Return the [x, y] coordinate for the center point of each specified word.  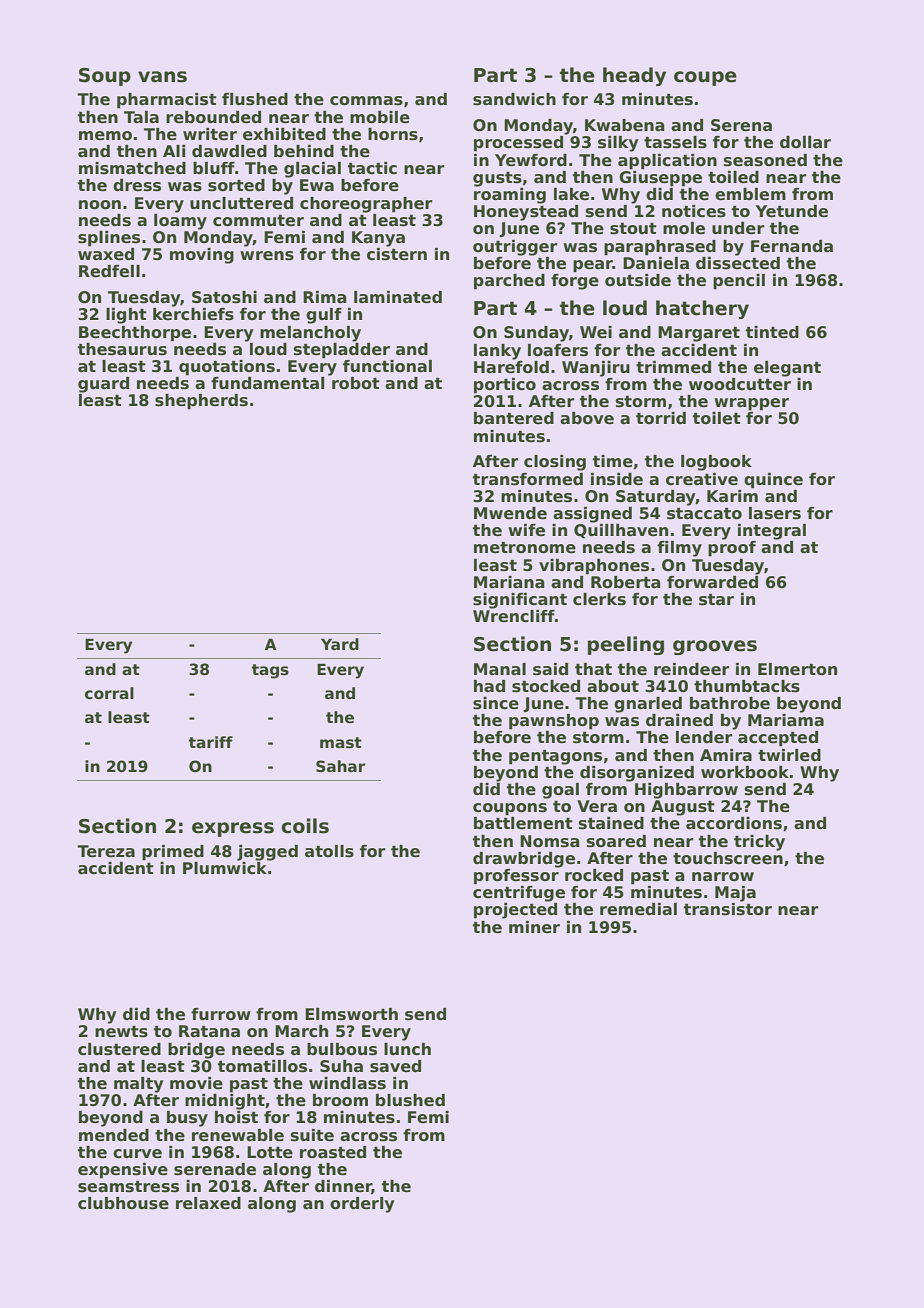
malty [138, 1085]
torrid [661, 418]
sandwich [514, 99]
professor [516, 877]
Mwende [510, 513]
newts [121, 1032]
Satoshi [224, 297]
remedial [638, 909]
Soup [105, 77]
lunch [407, 1049]
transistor [728, 909]
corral [109, 693]
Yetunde [792, 211]
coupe [705, 78]
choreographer [366, 205]
